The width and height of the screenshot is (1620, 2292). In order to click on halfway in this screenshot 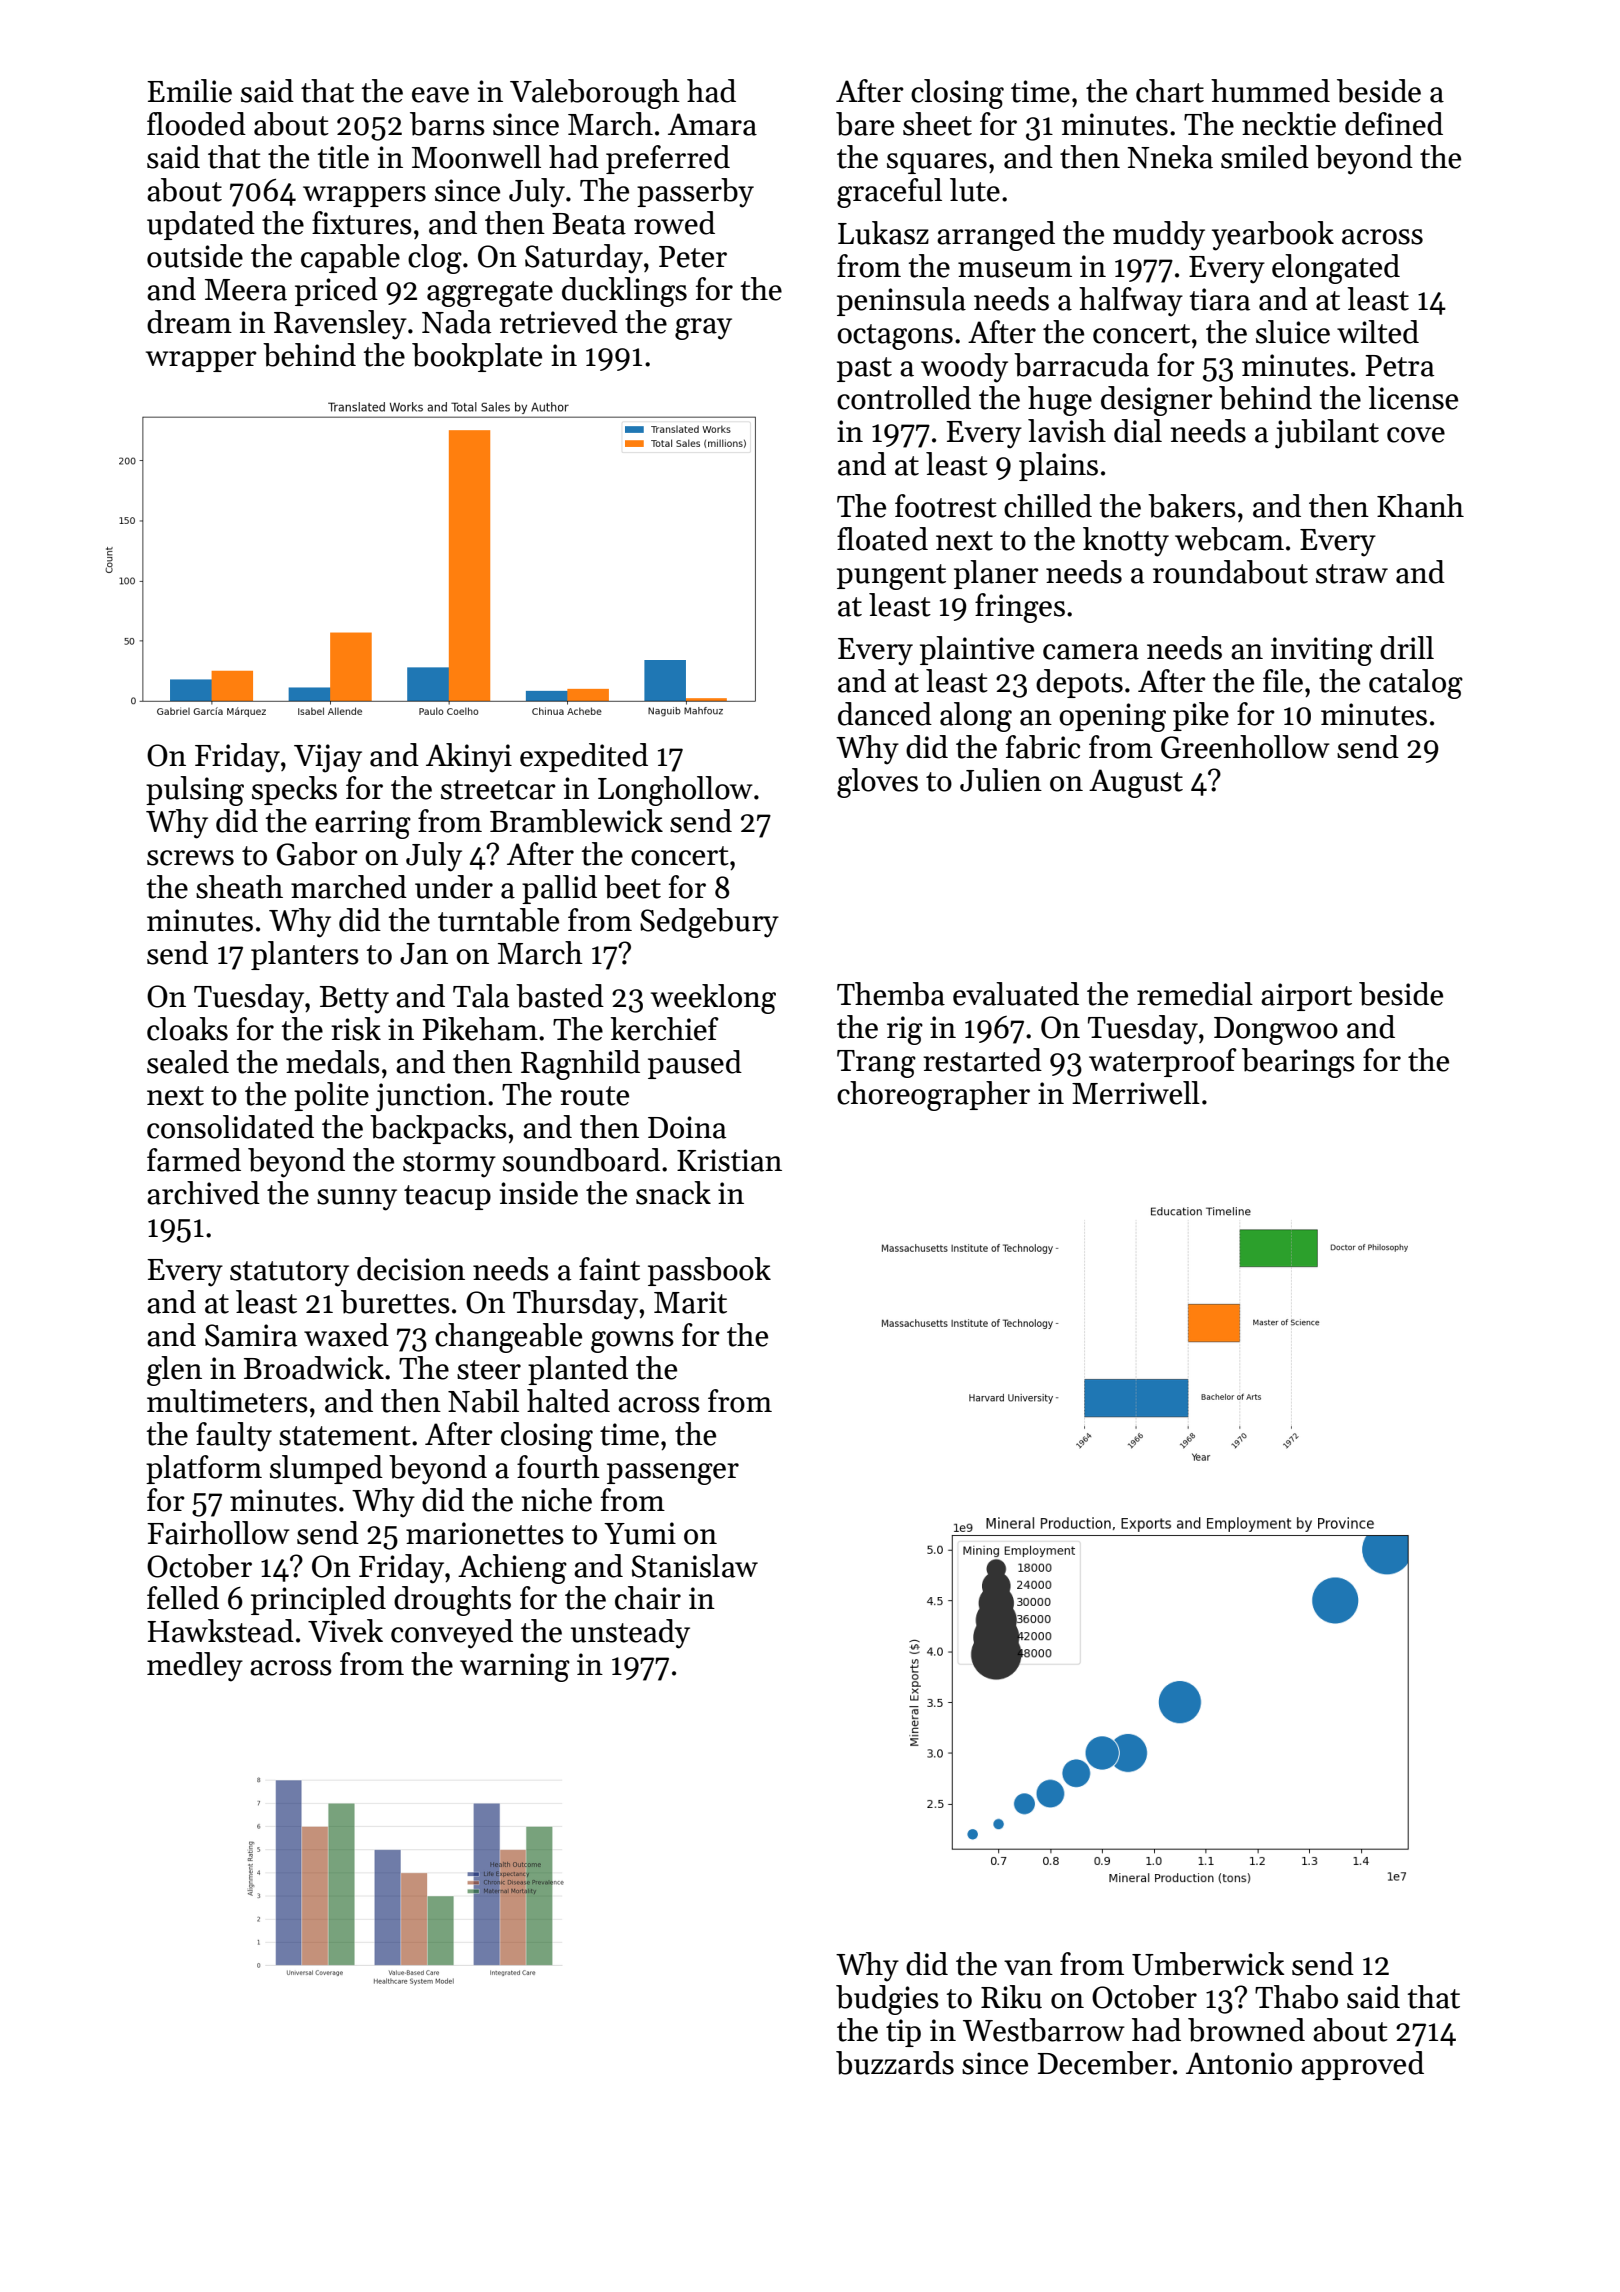, I will do `click(1131, 302)`.
